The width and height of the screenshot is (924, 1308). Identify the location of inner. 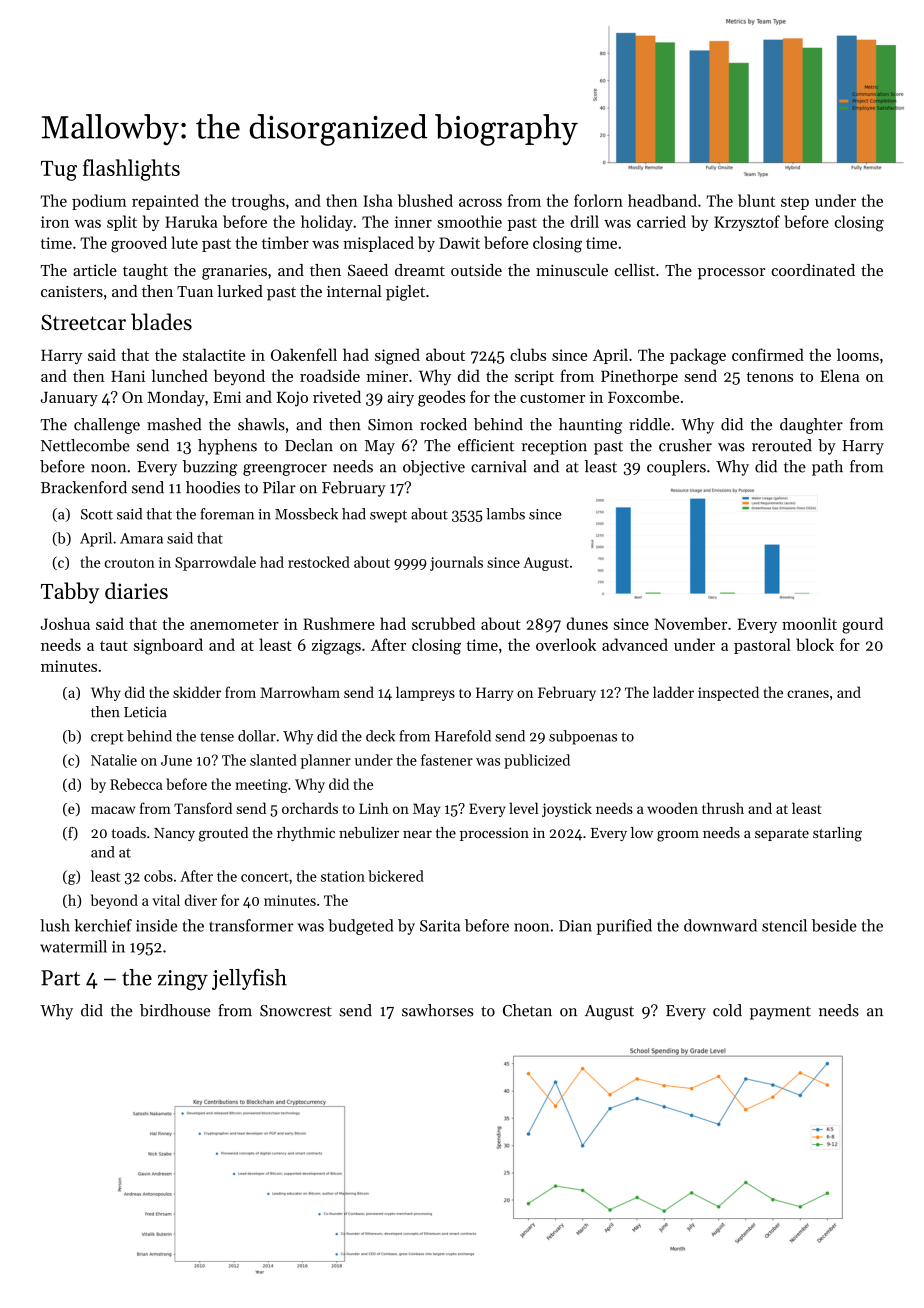
(413, 222).
